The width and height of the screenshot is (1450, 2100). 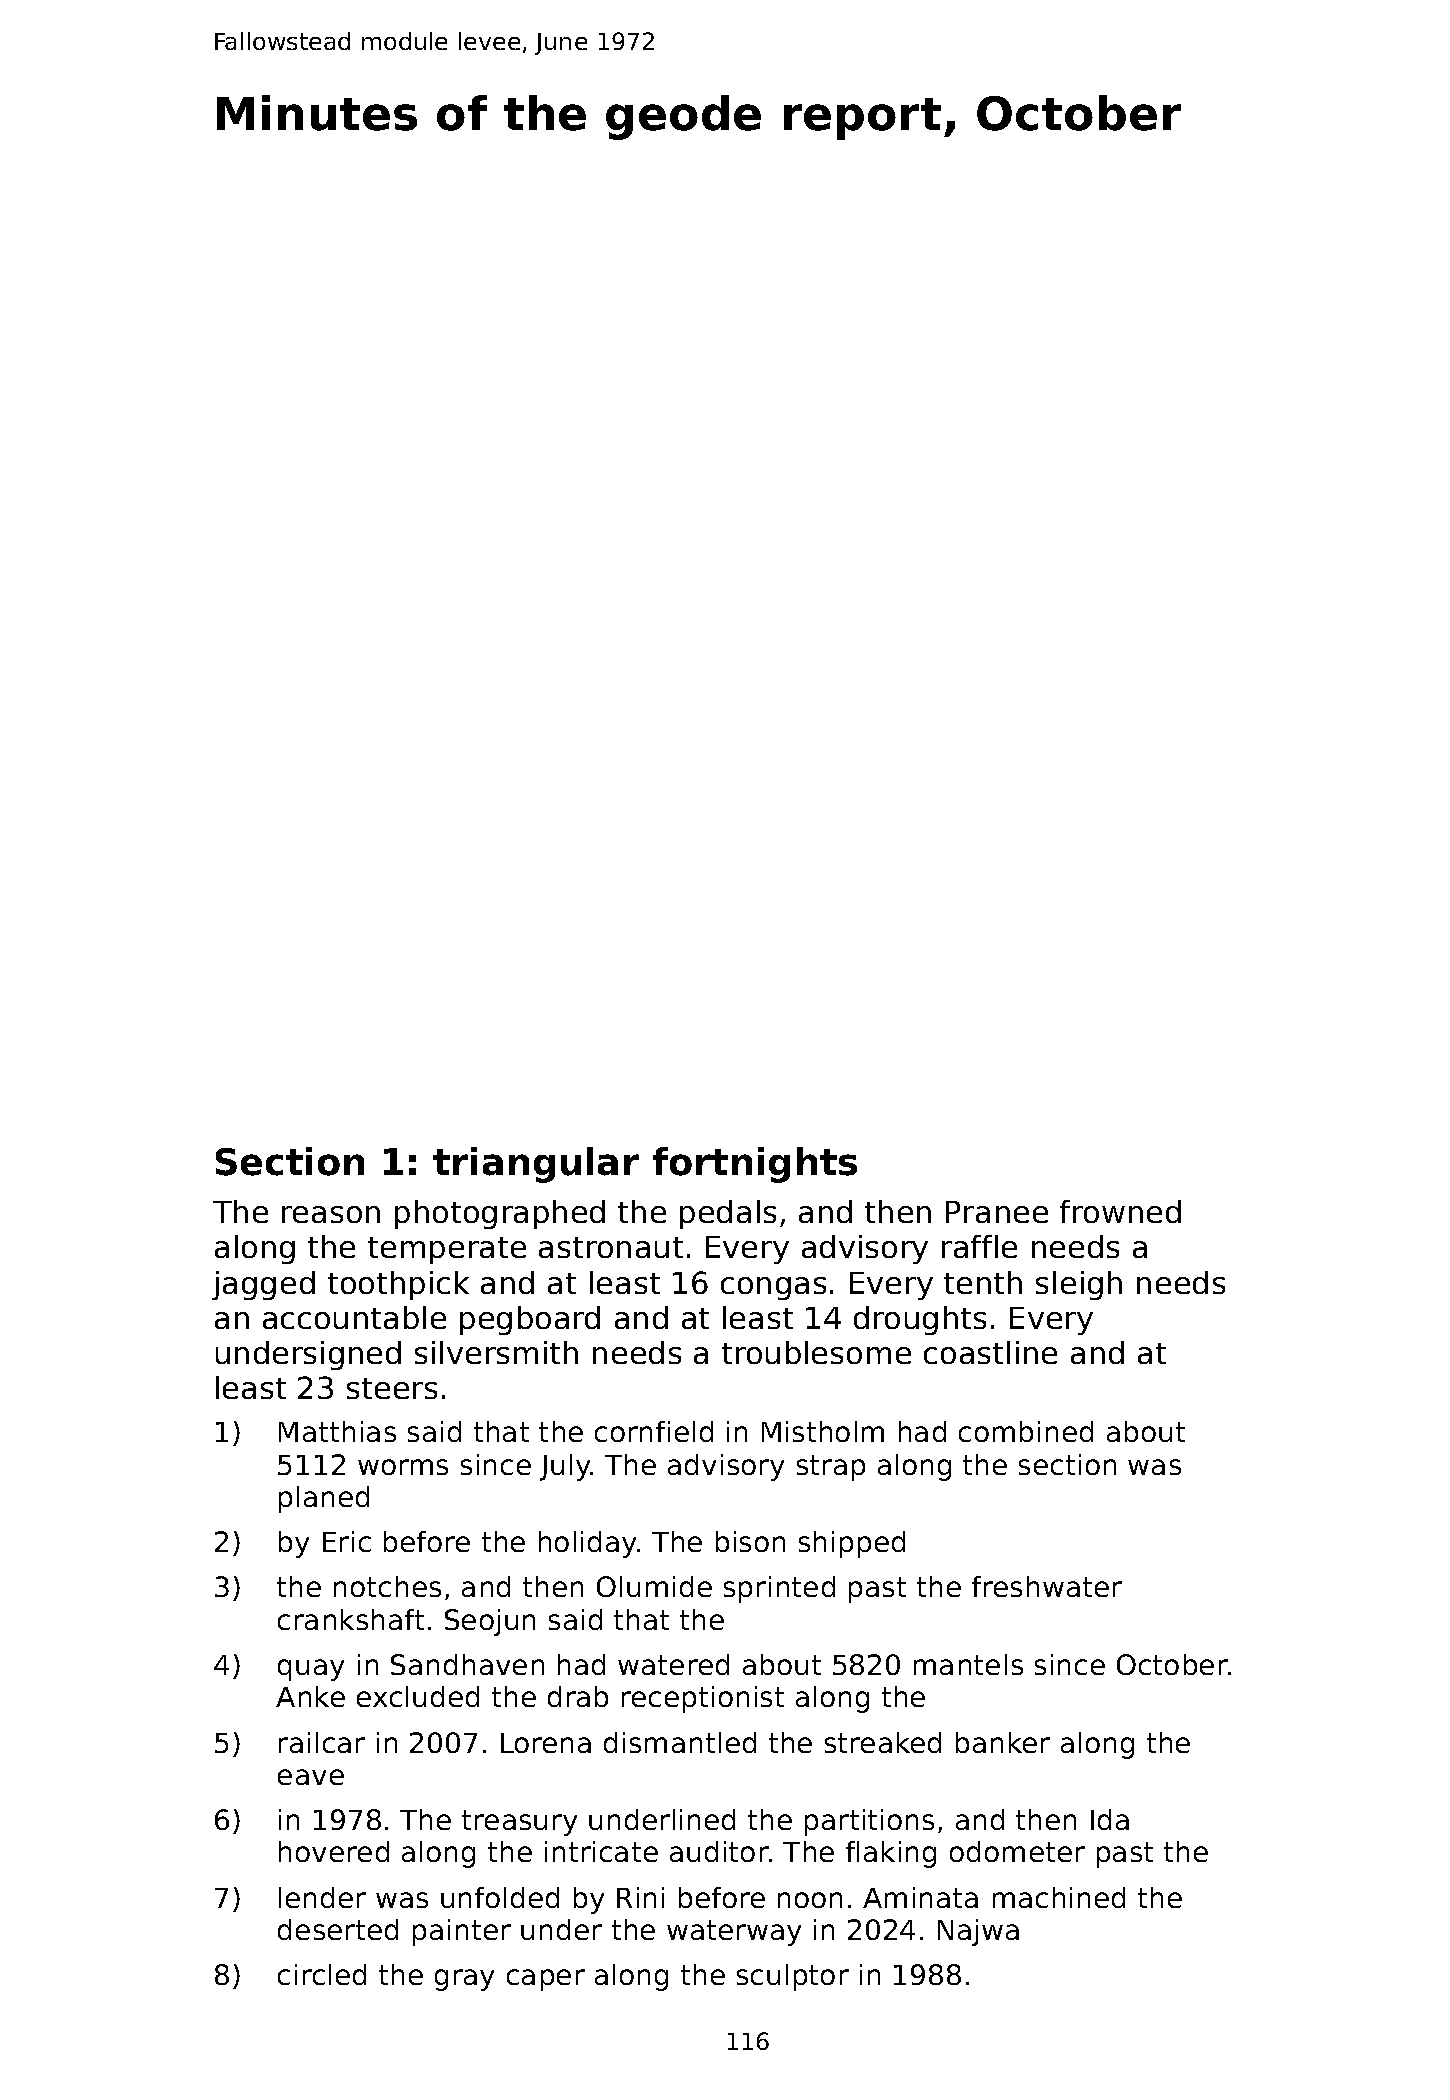 I want to click on circled, so click(x=322, y=1974).
